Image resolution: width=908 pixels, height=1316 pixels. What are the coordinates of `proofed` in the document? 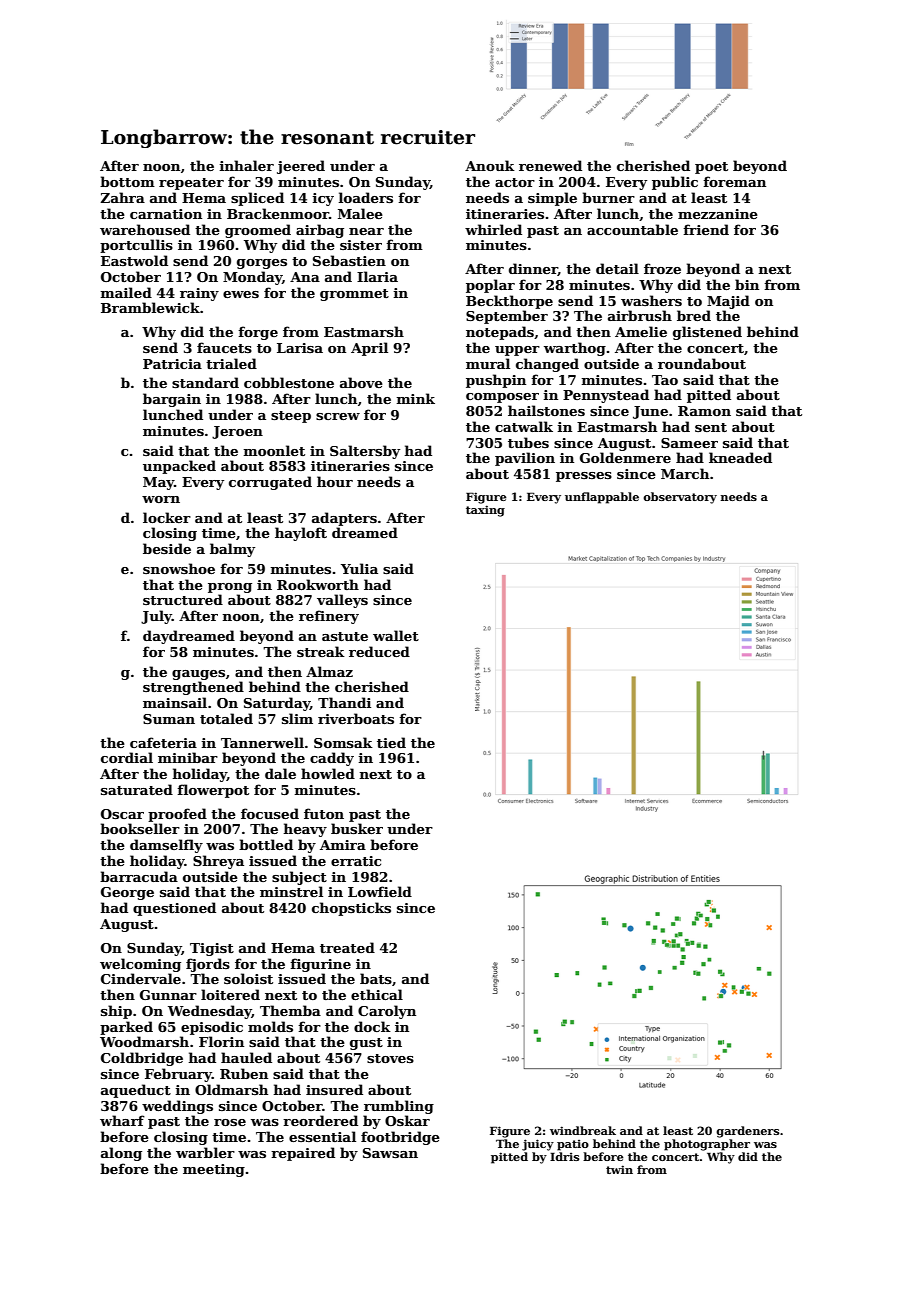 It's located at (177, 815).
